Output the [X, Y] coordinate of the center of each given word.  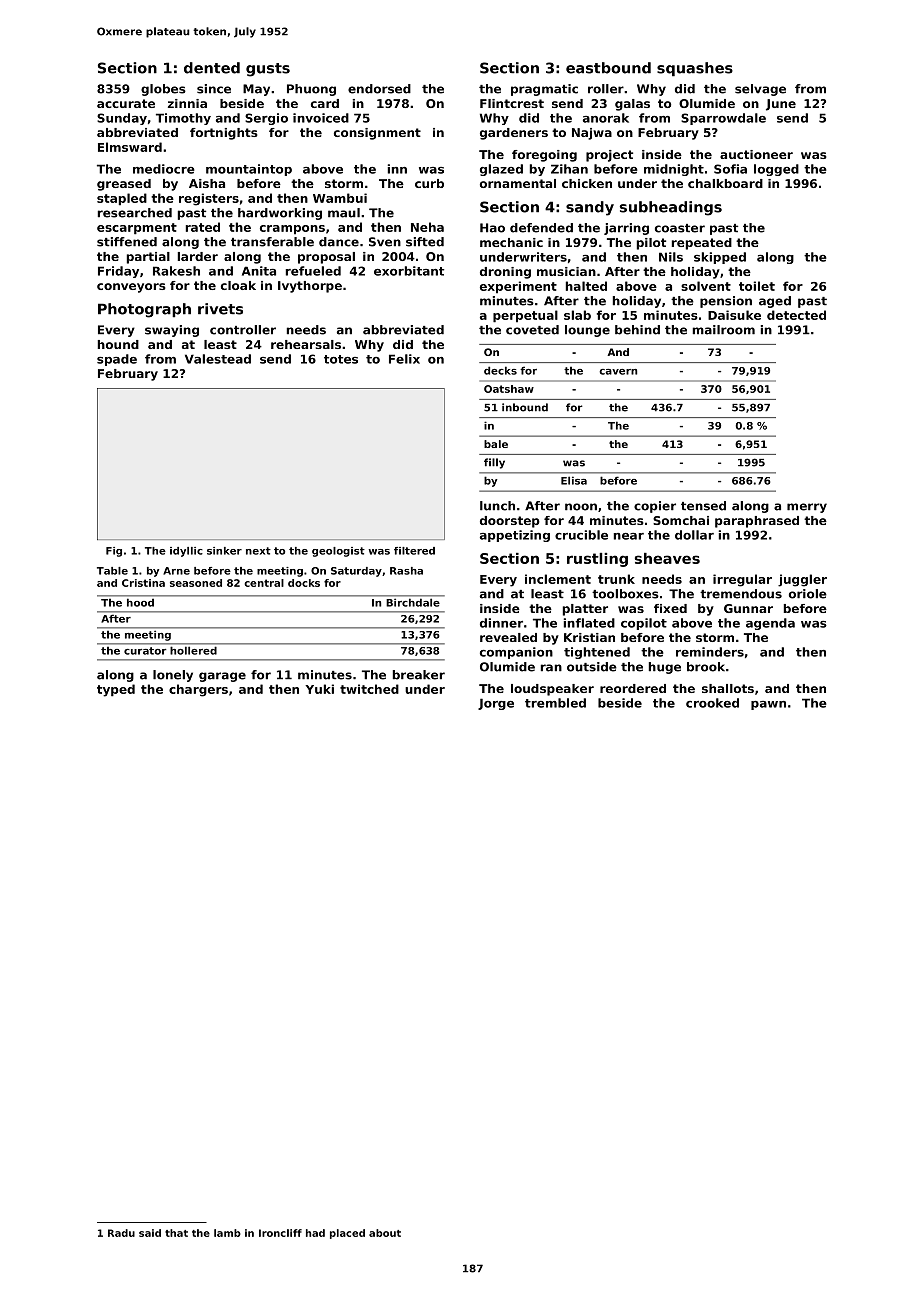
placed [347, 1234]
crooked [712, 703]
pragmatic [544, 90]
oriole [808, 594]
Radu [121, 1233]
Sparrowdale [723, 119]
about [385, 1233]
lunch [497, 506]
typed [116, 690]
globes [163, 90]
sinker [224, 551]
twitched [369, 689]
